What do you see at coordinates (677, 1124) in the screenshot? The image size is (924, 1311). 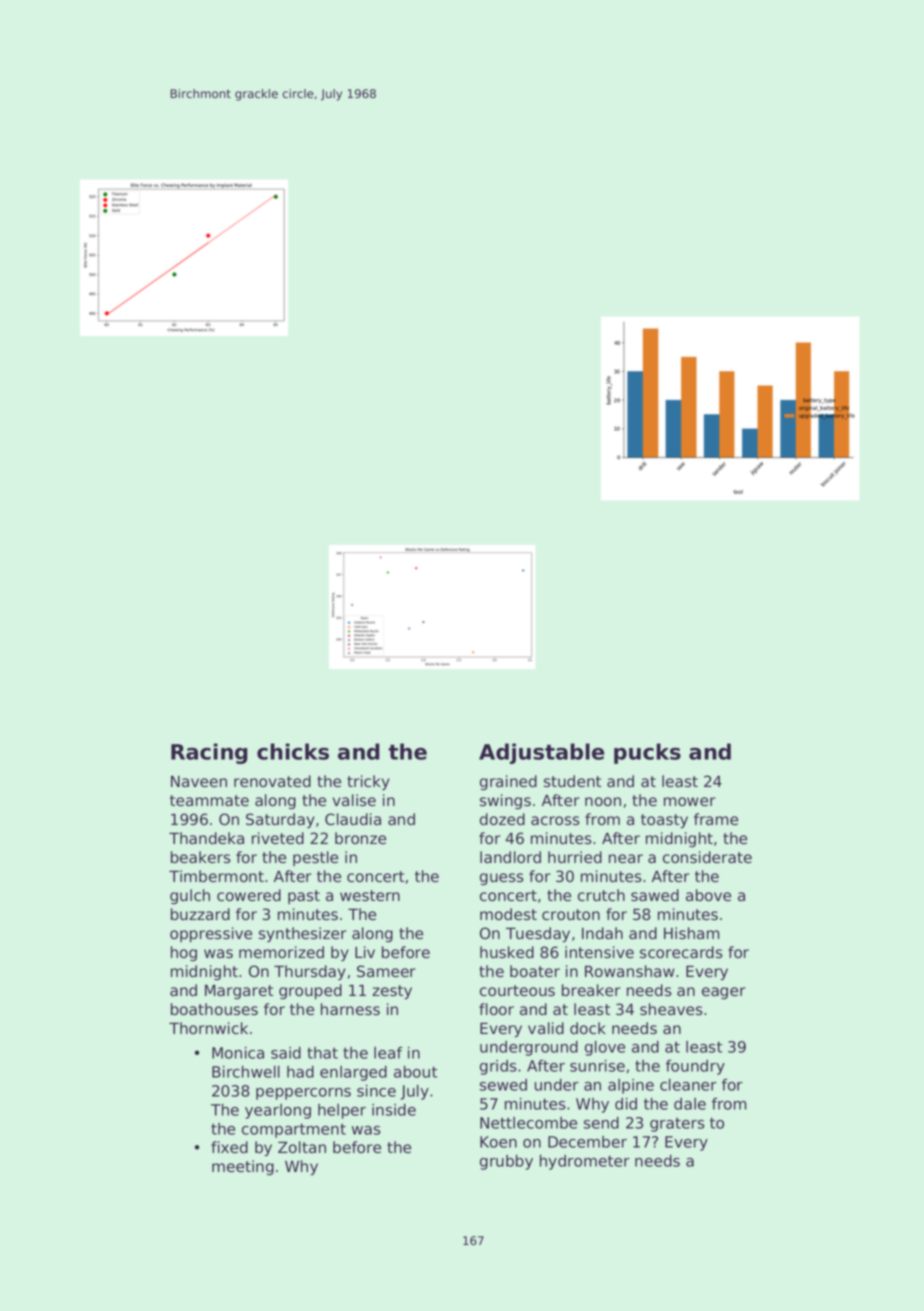 I see `graters` at bounding box center [677, 1124].
